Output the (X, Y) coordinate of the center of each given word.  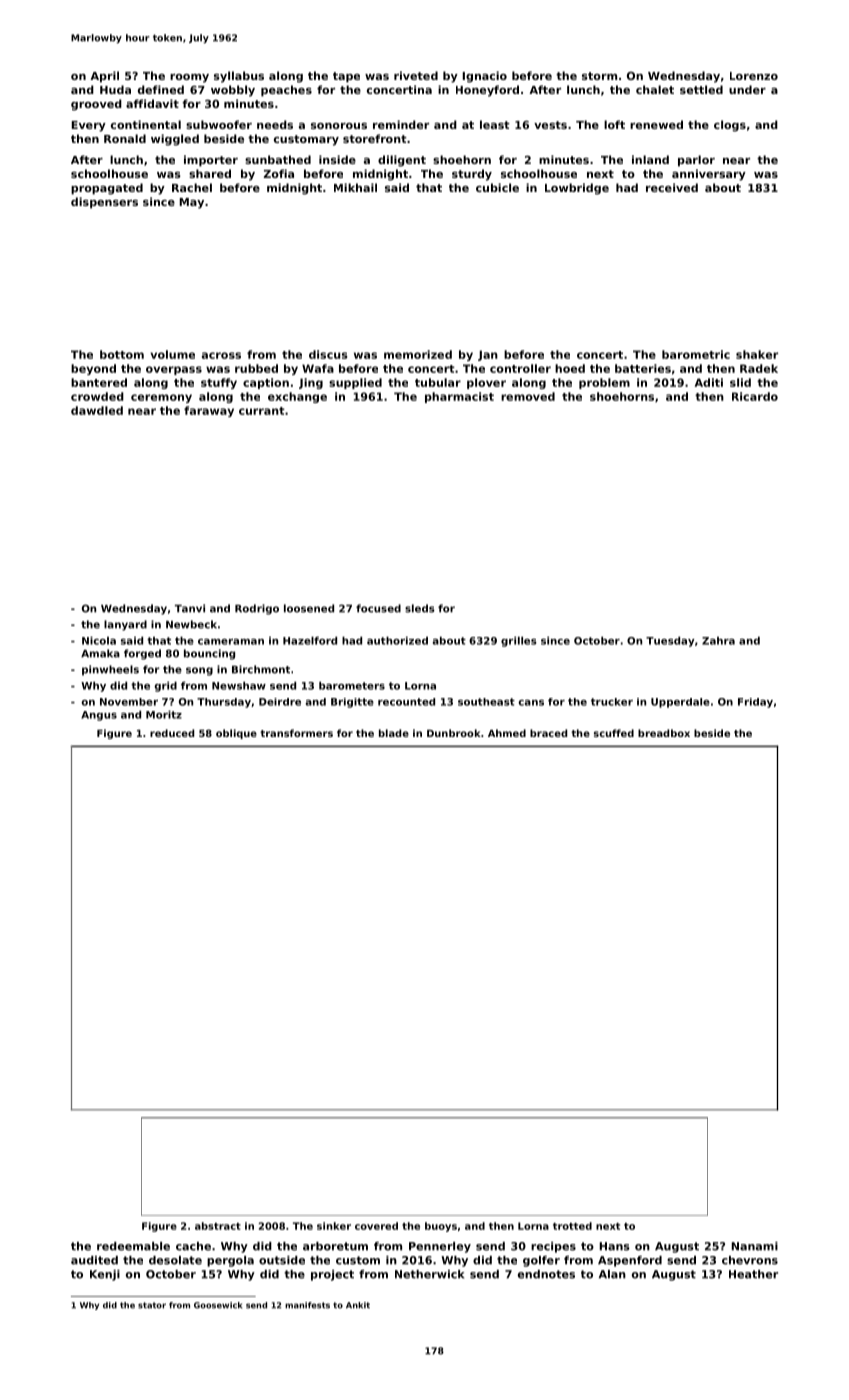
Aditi (709, 382)
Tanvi (190, 608)
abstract (218, 1226)
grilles (519, 641)
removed (528, 396)
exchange (297, 397)
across (221, 355)
